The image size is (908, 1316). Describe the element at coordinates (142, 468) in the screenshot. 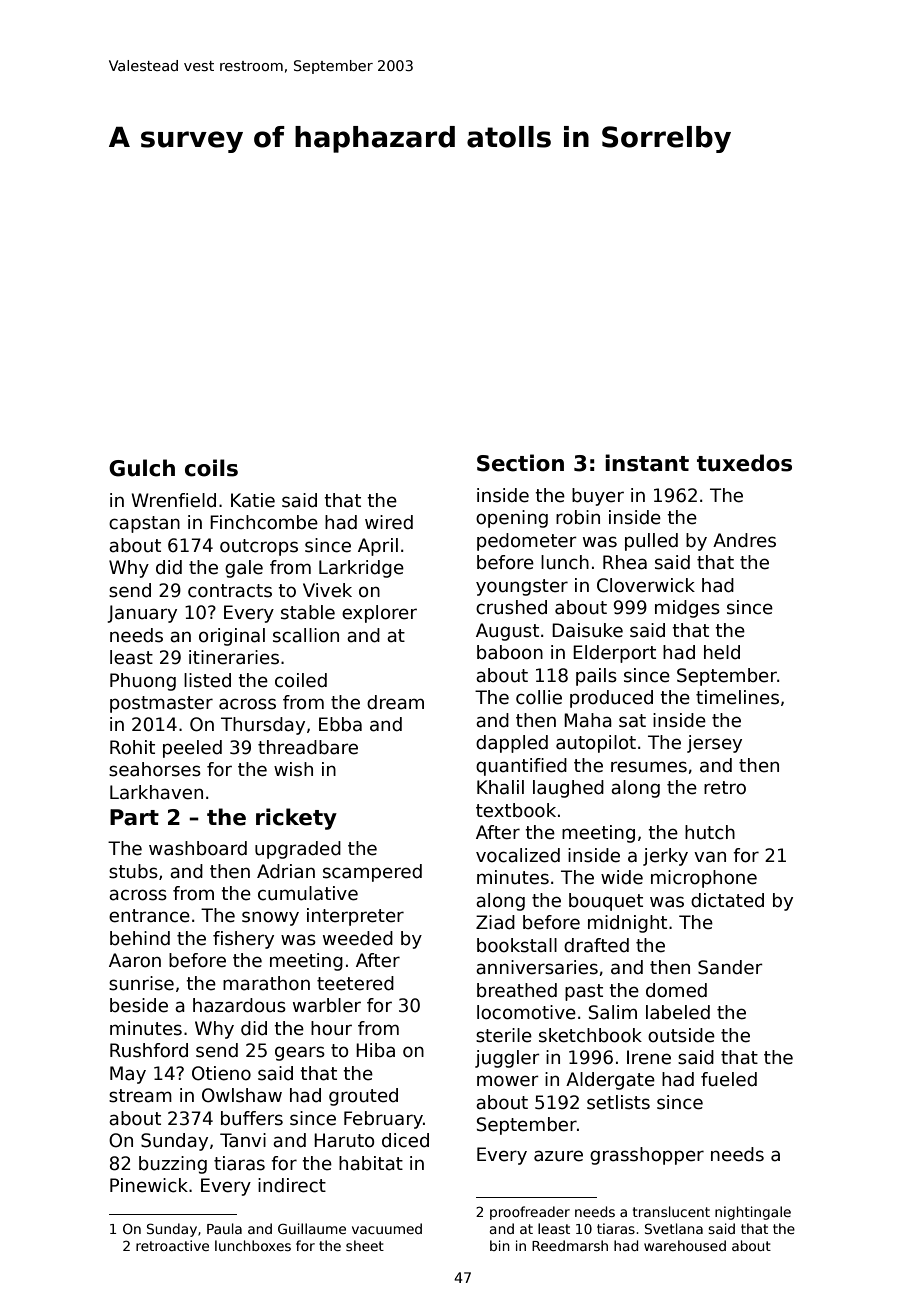

I see `Gulch` at that location.
